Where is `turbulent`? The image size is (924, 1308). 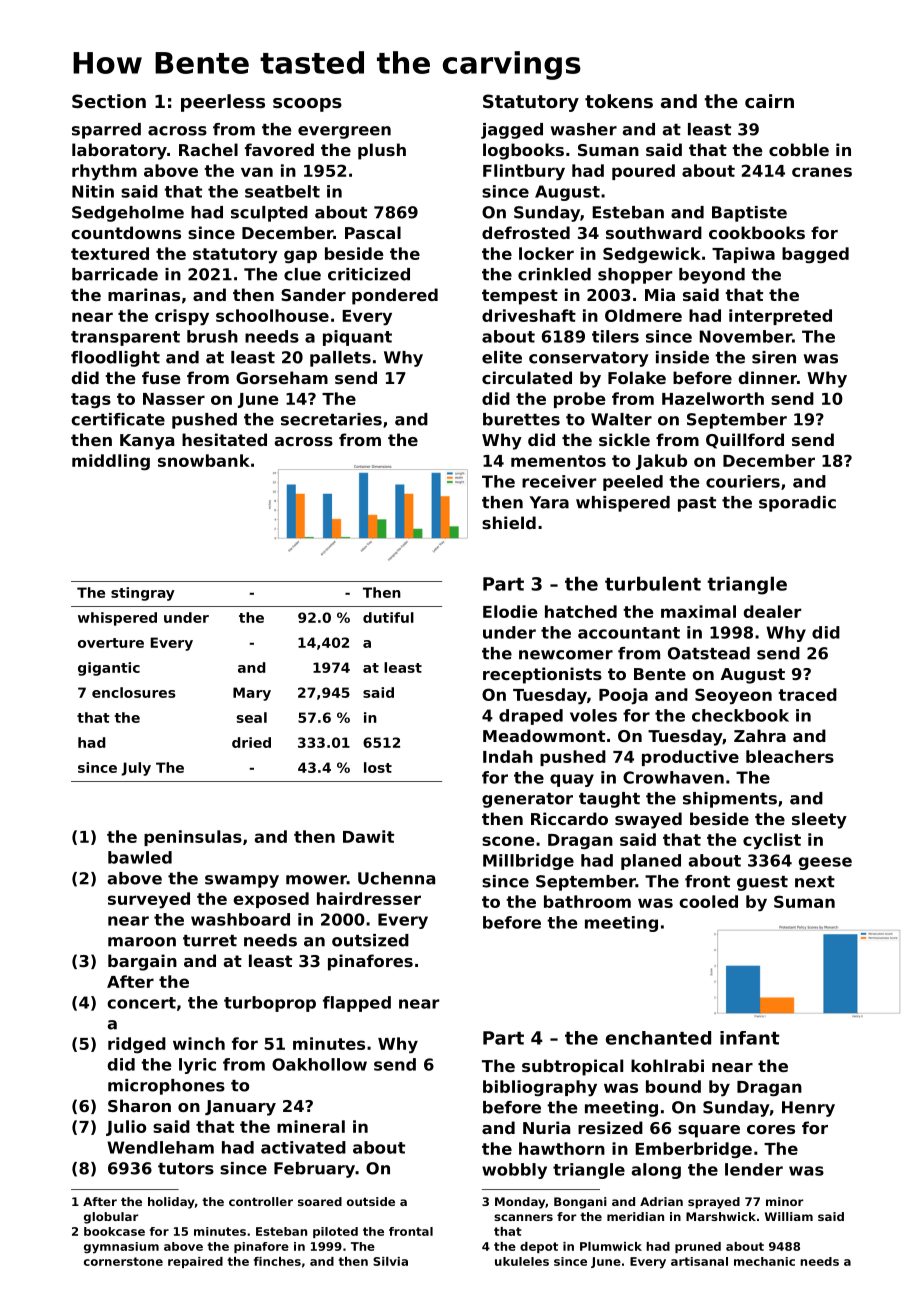 turbulent is located at coordinates (653, 583).
